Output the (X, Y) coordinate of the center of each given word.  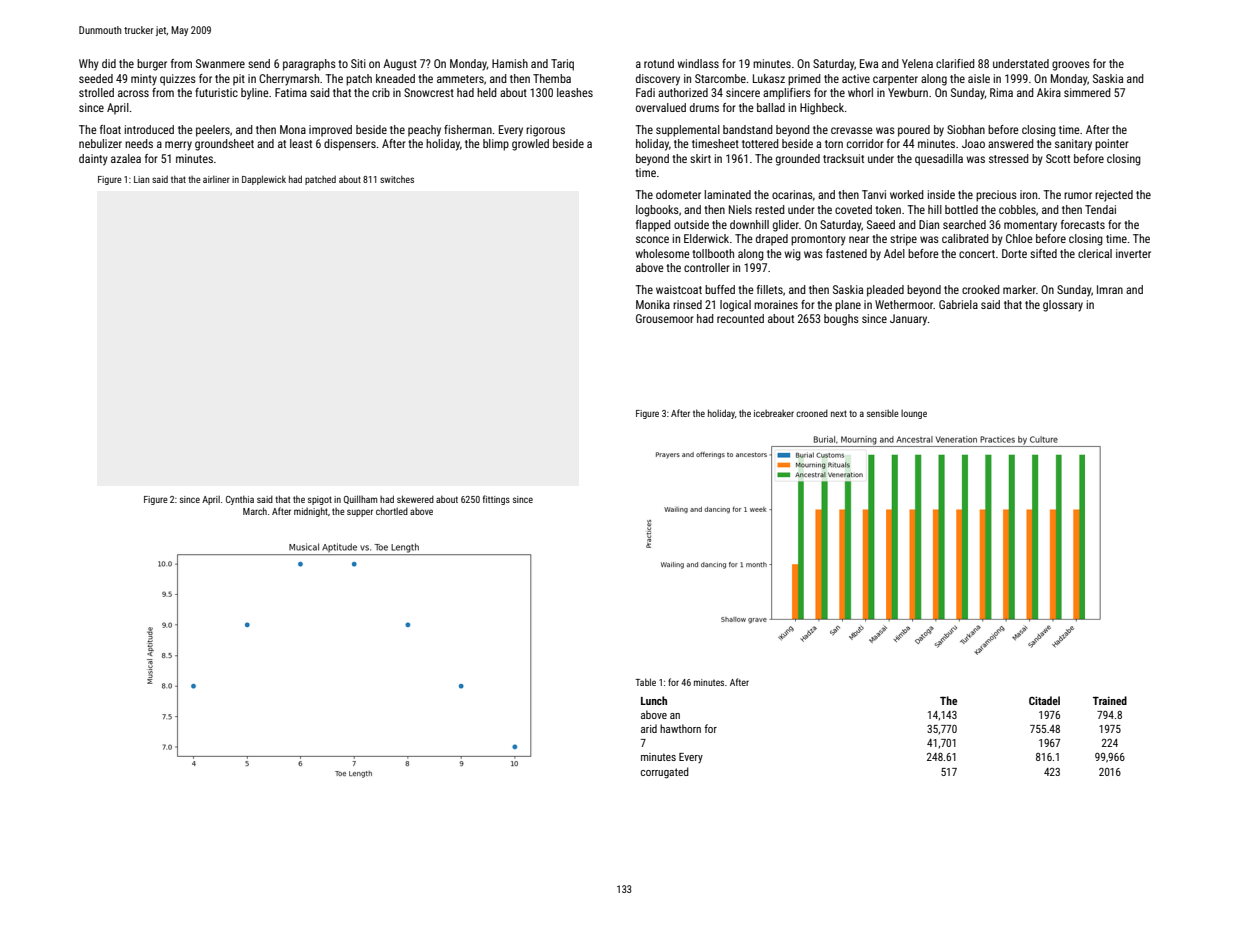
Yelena (917, 63)
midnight (311, 512)
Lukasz (769, 78)
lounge (914, 414)
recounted (740, 318)
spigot (320, 500)
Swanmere (220, 63)
